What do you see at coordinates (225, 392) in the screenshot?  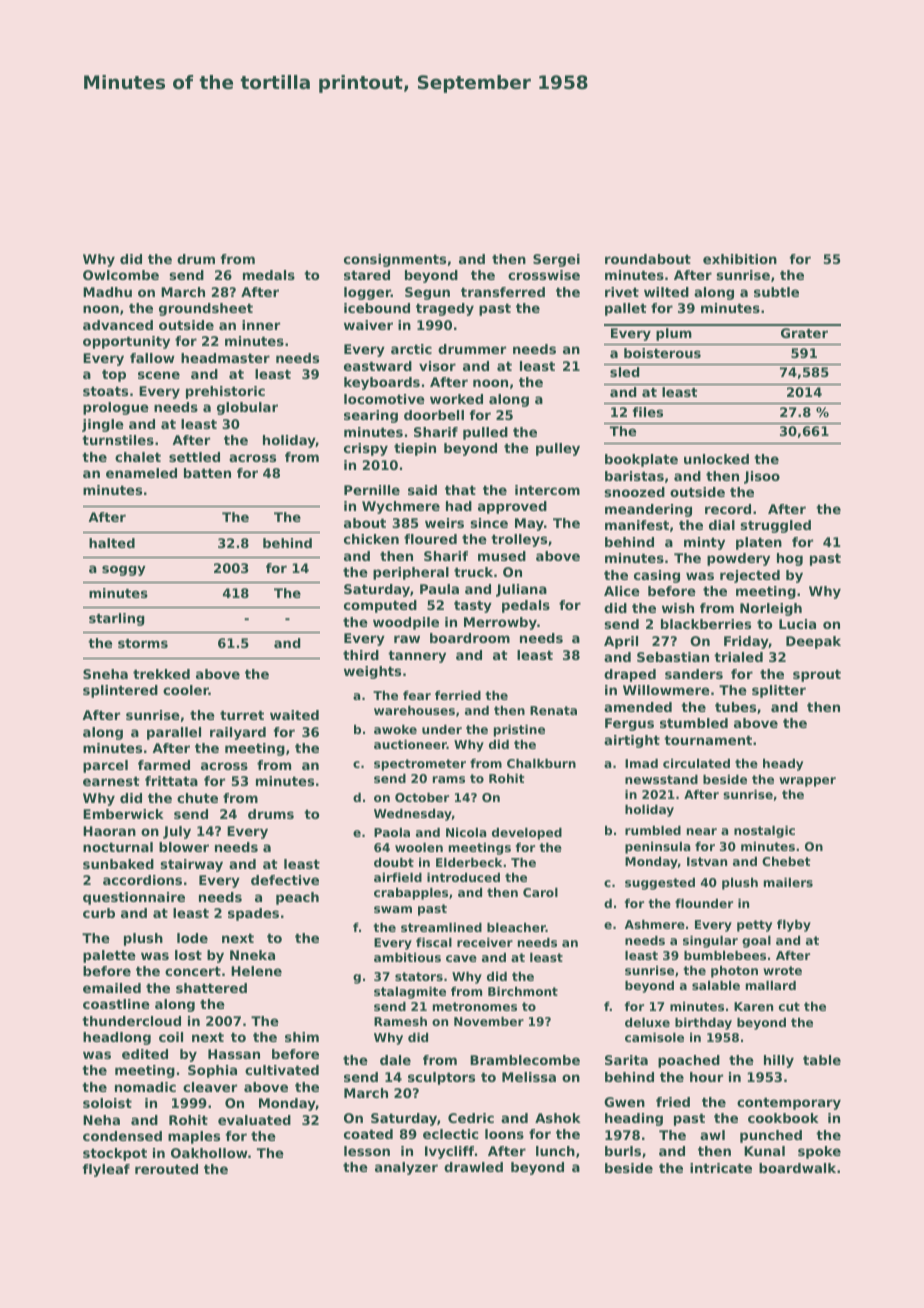 I see `prehistoric` at bounding box center [225, 392].
